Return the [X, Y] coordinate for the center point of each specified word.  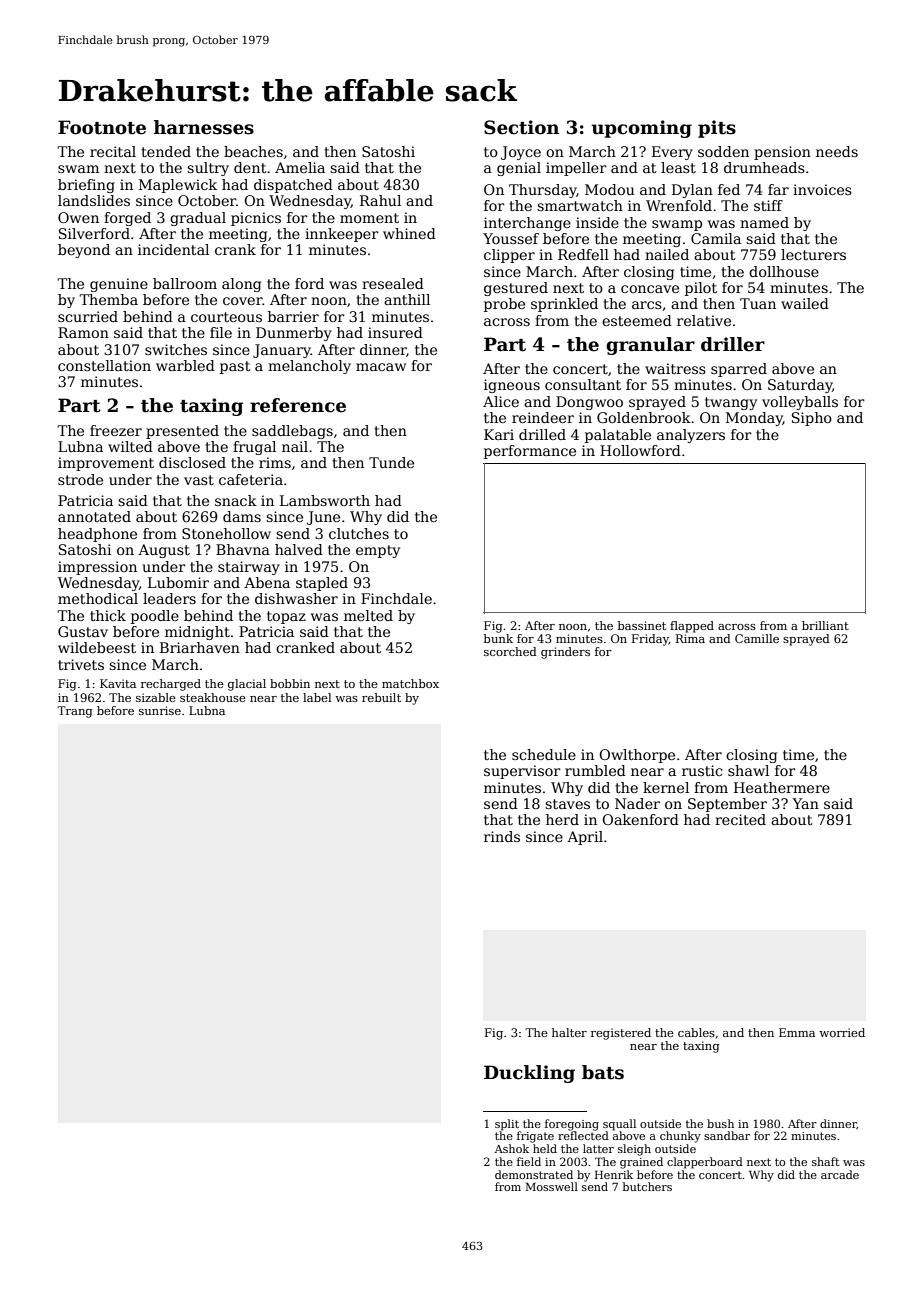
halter [569, 1032]
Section [521, 127]
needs [837, 151]
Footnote [102, 127]
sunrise [160, 710]
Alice [501, 401]
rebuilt [381, 697]
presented [182, 432]
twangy [731, 403]
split [507, 1125]
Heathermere [782, 787]
